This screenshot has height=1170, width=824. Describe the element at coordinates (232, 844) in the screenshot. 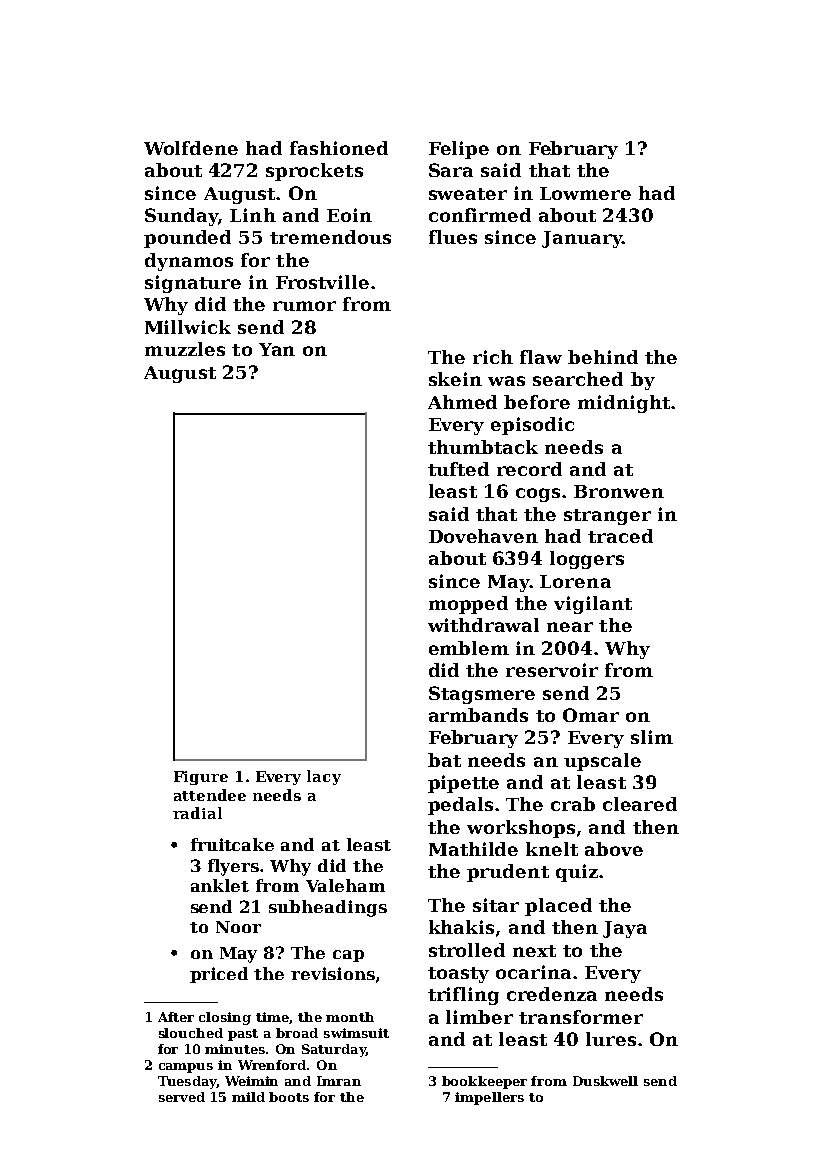

I see `fruitcake` at that location.
